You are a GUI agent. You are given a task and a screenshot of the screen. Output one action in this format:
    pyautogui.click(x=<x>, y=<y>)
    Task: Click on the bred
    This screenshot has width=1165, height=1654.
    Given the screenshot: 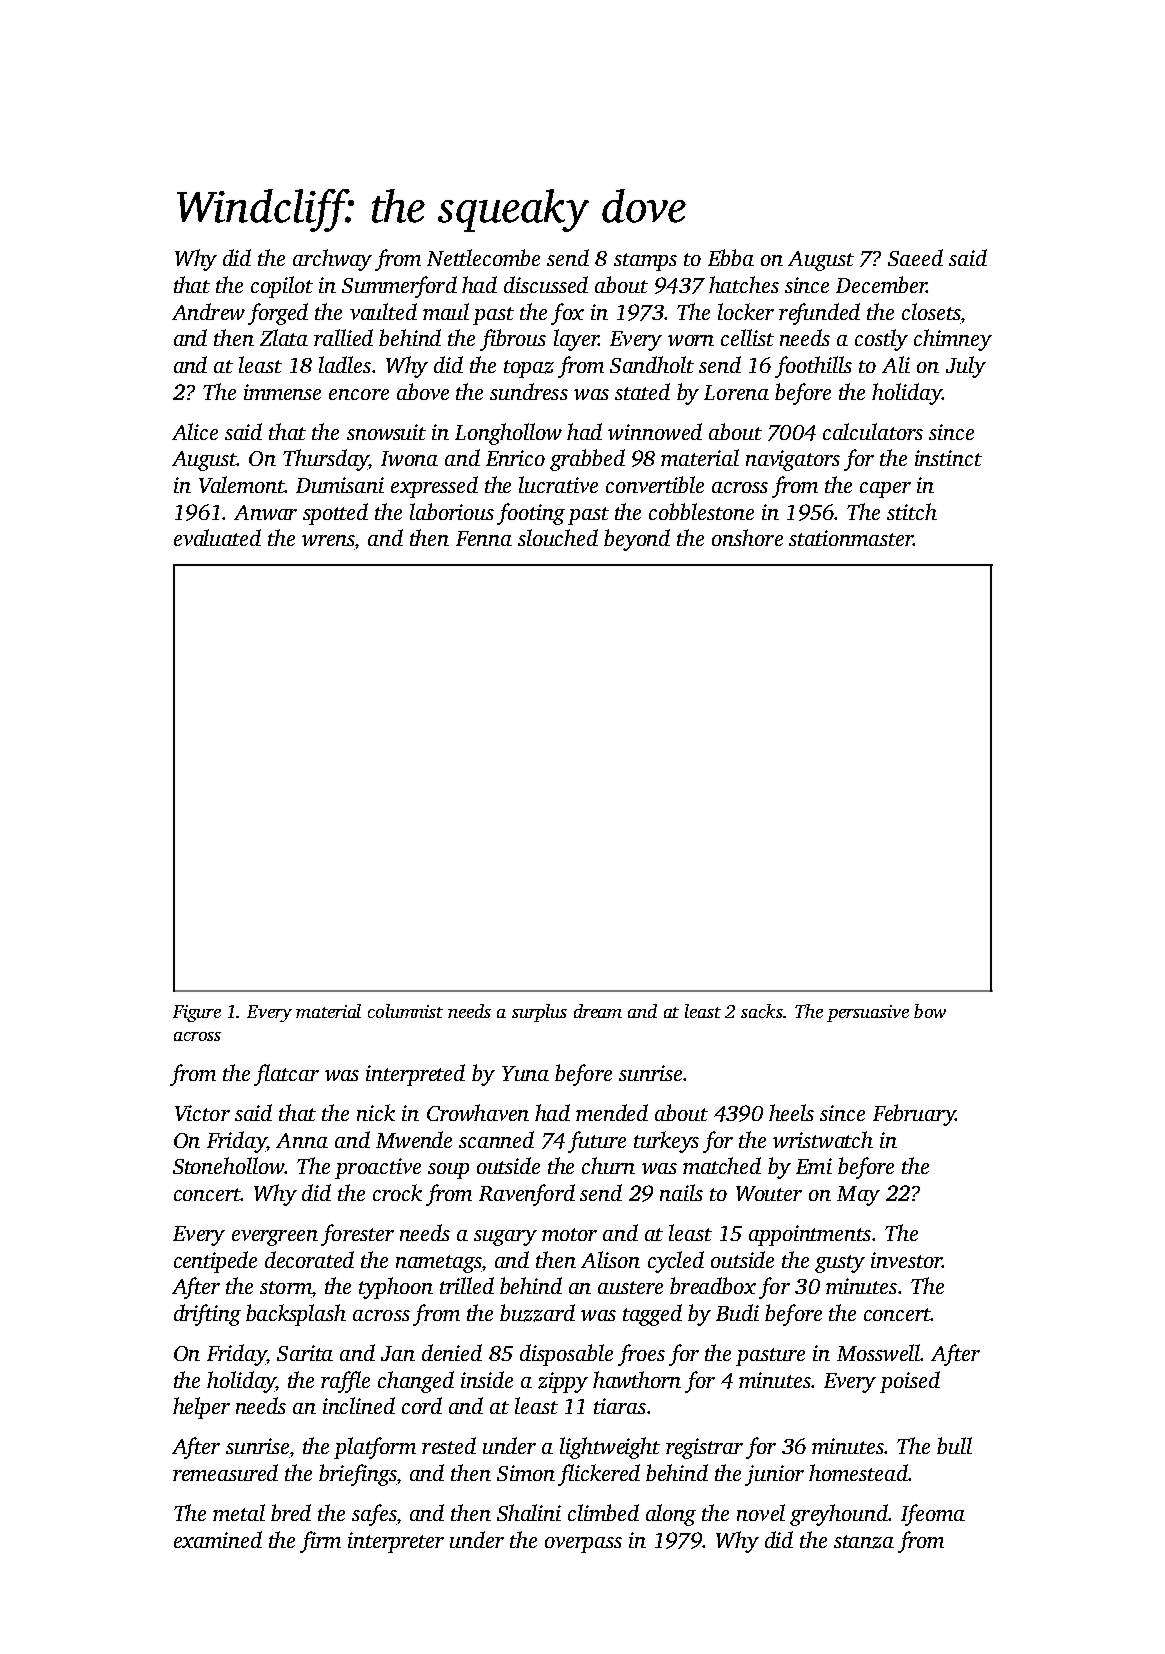 What is the action you would take?
    pyautogui.click(x=291, y=1512)
